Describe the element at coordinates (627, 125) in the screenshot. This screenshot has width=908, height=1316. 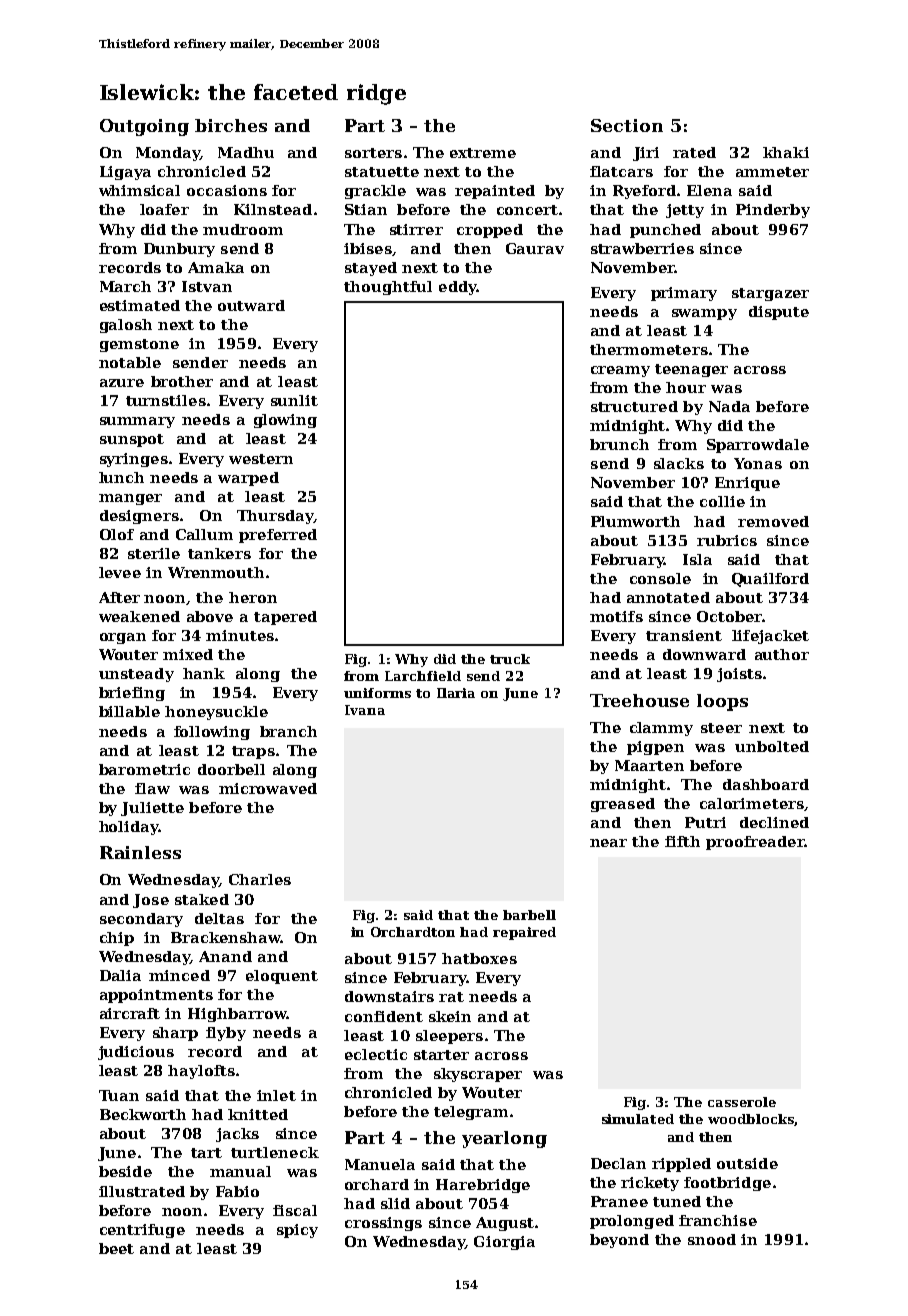
I see `Section` at that location.
